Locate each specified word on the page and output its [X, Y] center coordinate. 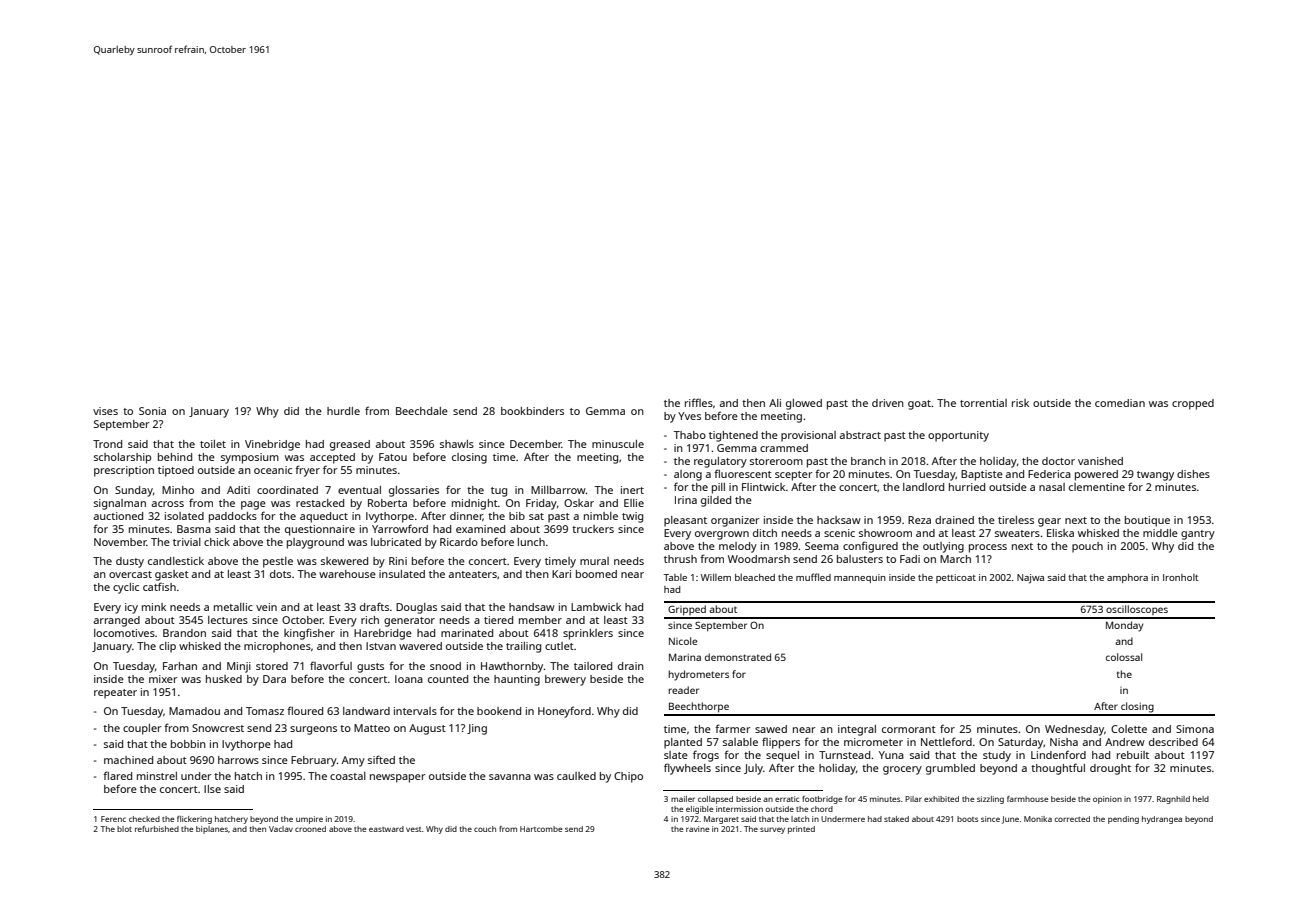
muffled [813, 577]
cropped [1193, 404]
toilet [213, 444]
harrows [238, 760]
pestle [278, 562]
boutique [1147, 521]
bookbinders [532, 411]
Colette [1129, 729]
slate [676, 755]
